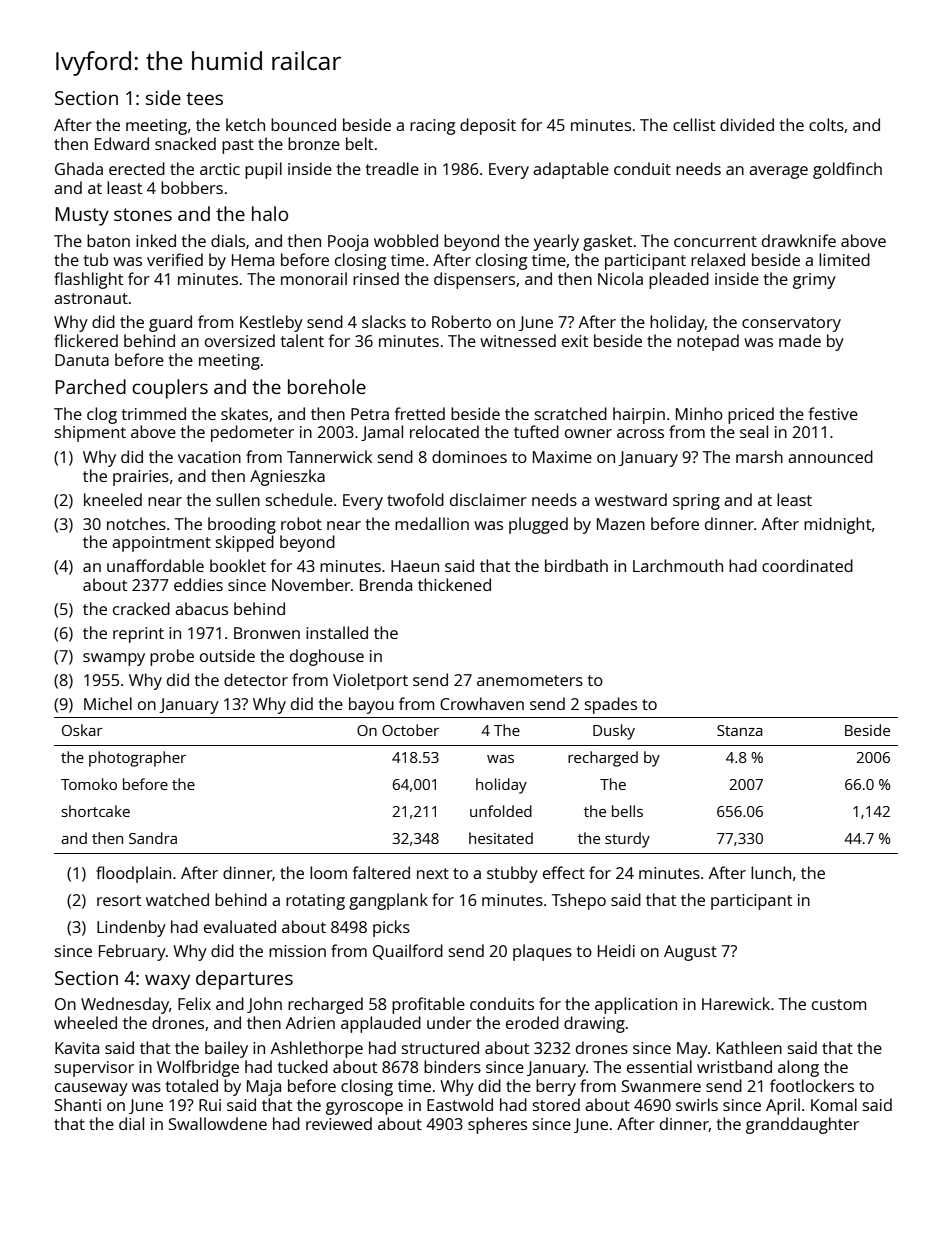 The height and width of the screenshot is (1233, 952). Describe the element at coordinates (694, 124) in the screenshot. I see `cellist` at that location.
